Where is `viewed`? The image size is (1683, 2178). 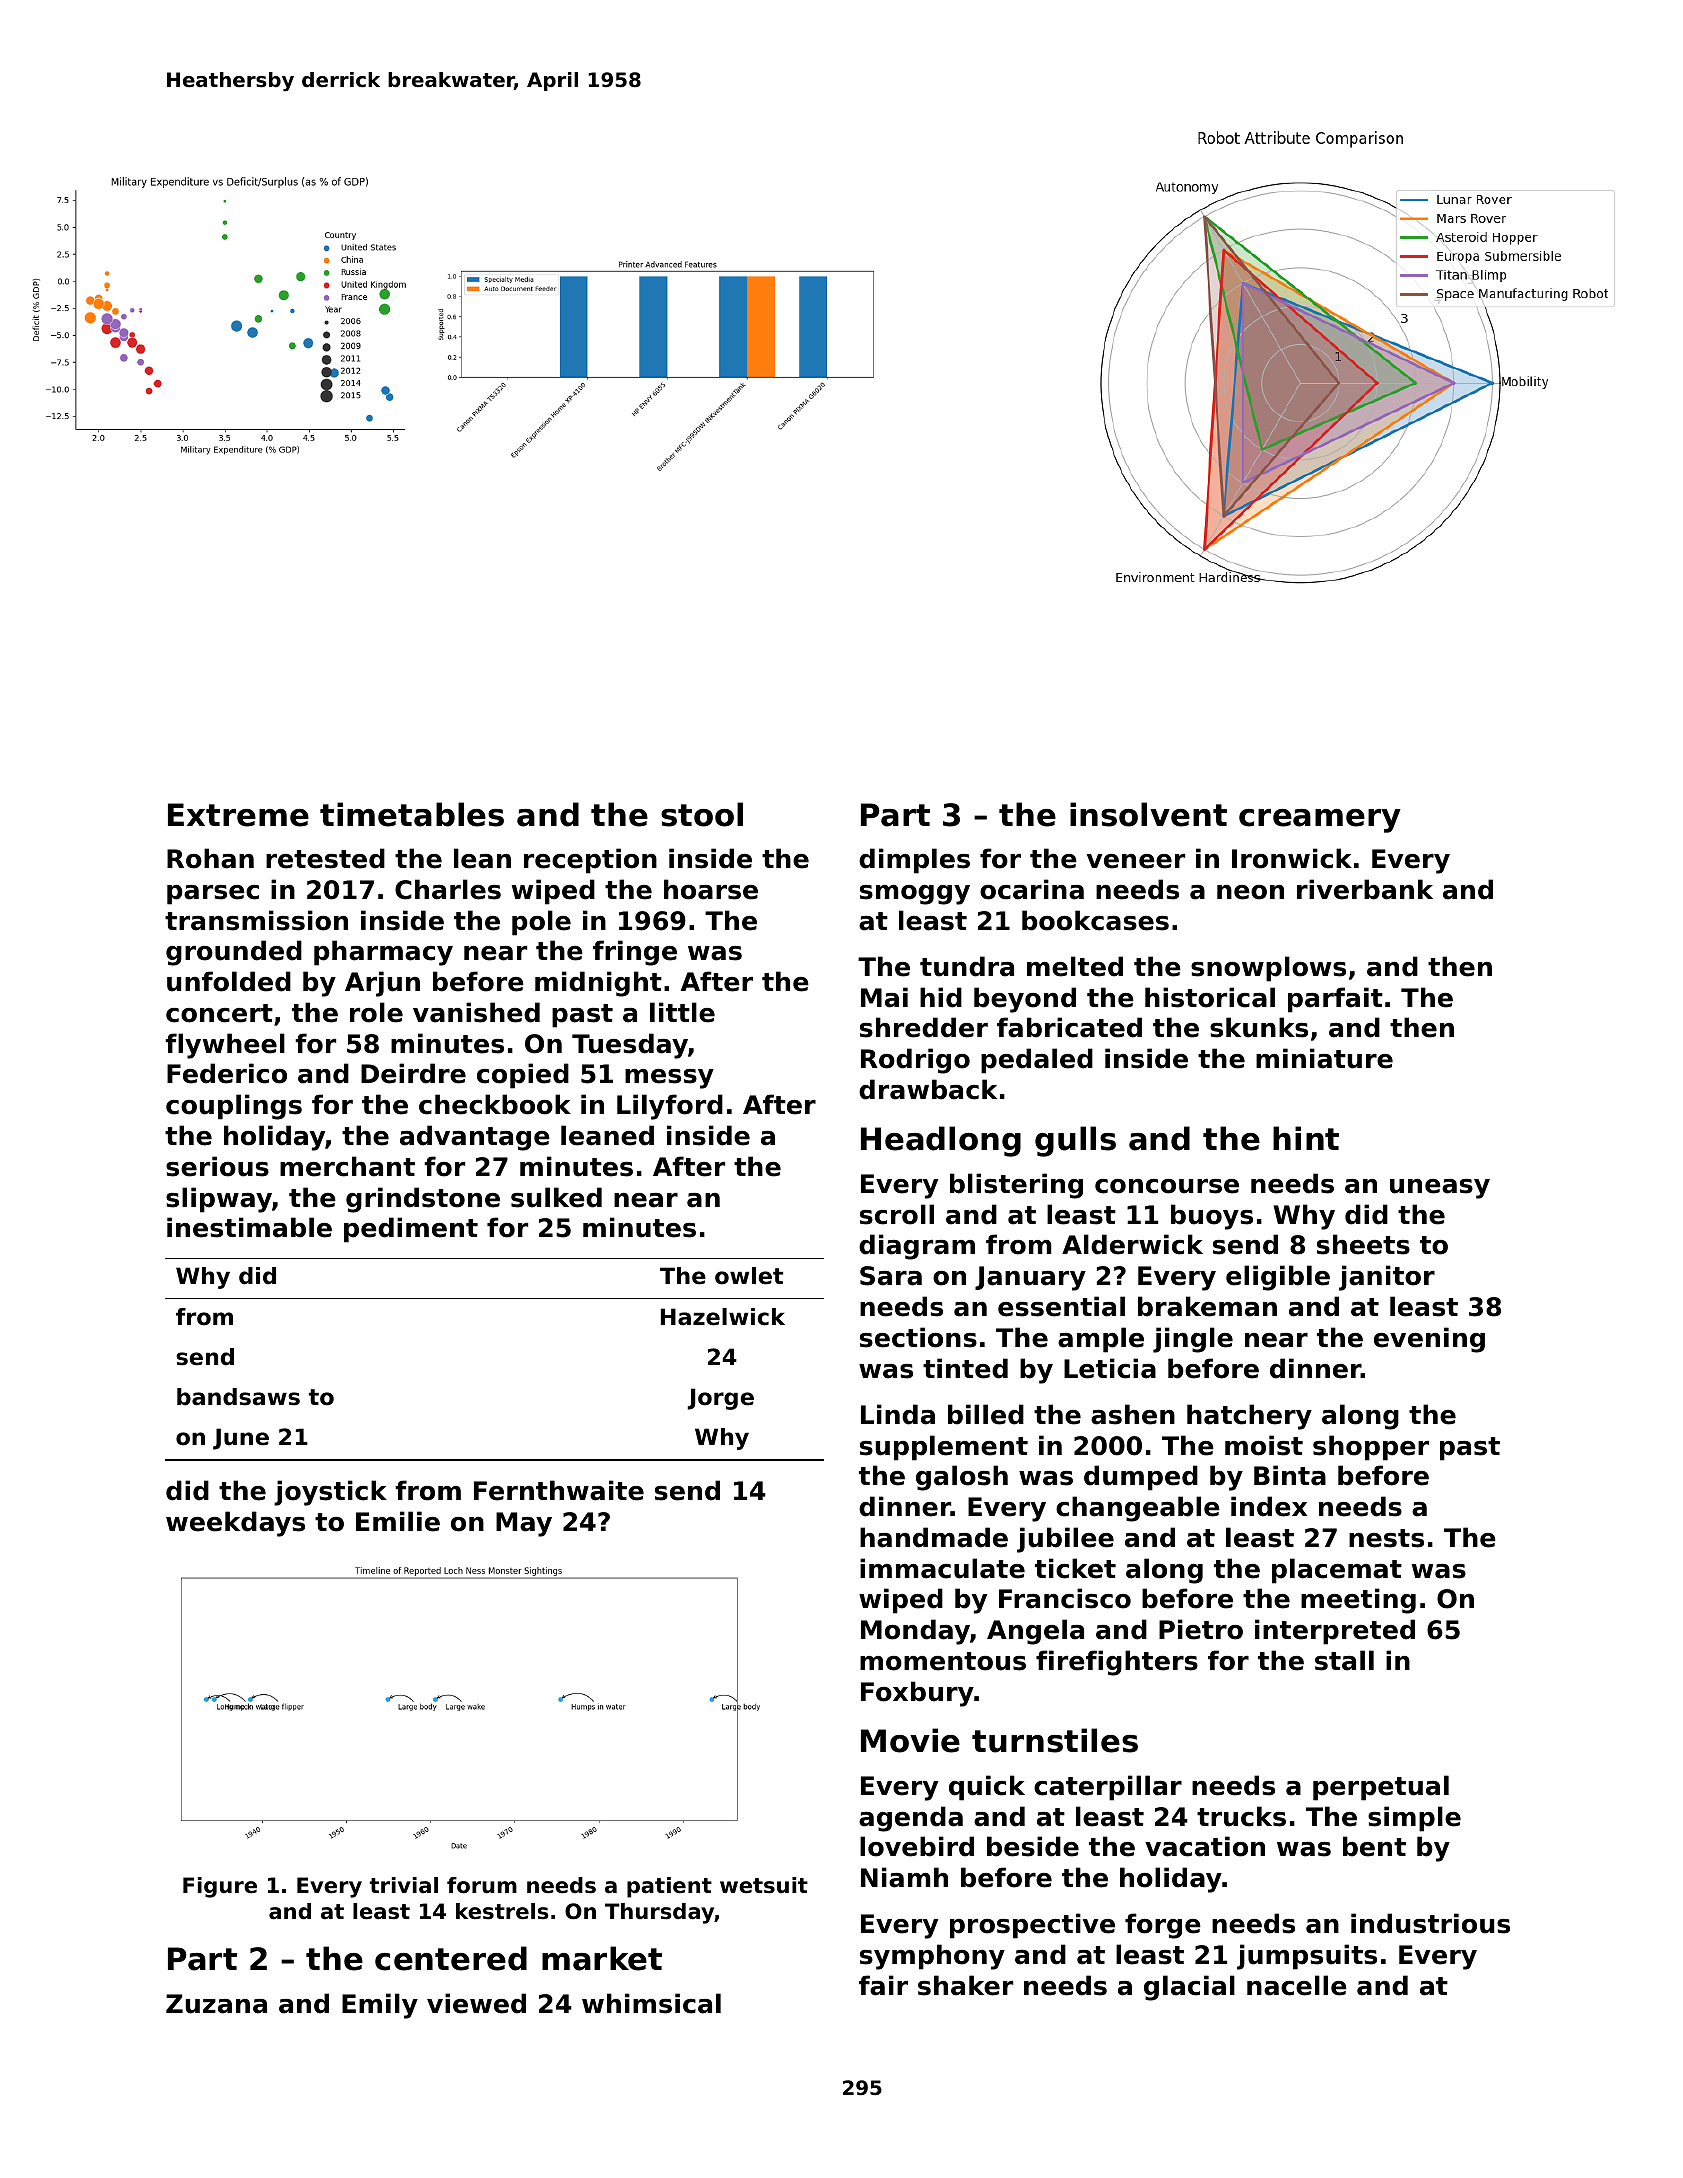 viewed is located at coordinates (476, 2003).
